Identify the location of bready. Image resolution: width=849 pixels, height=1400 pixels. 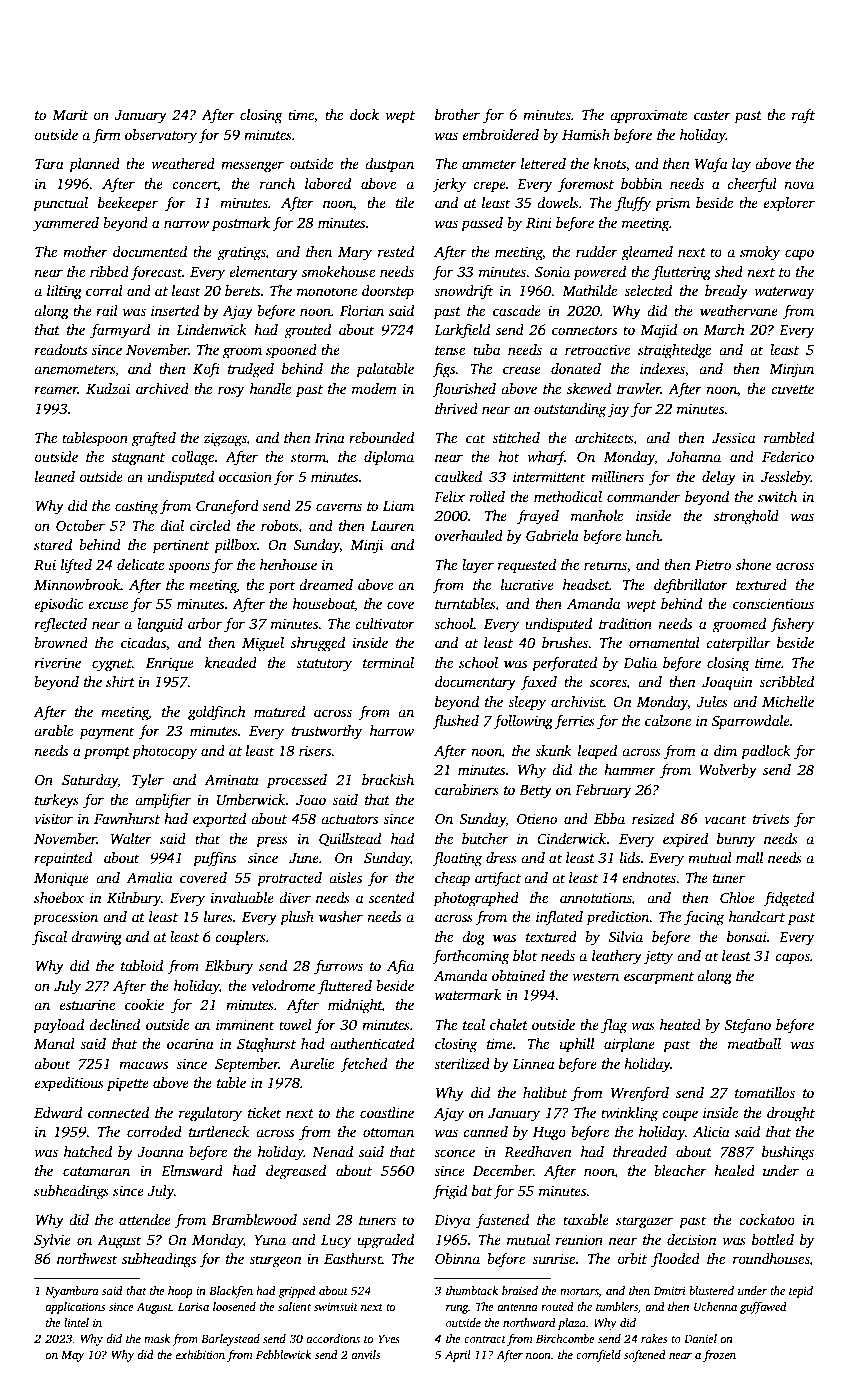
(726, 292).
